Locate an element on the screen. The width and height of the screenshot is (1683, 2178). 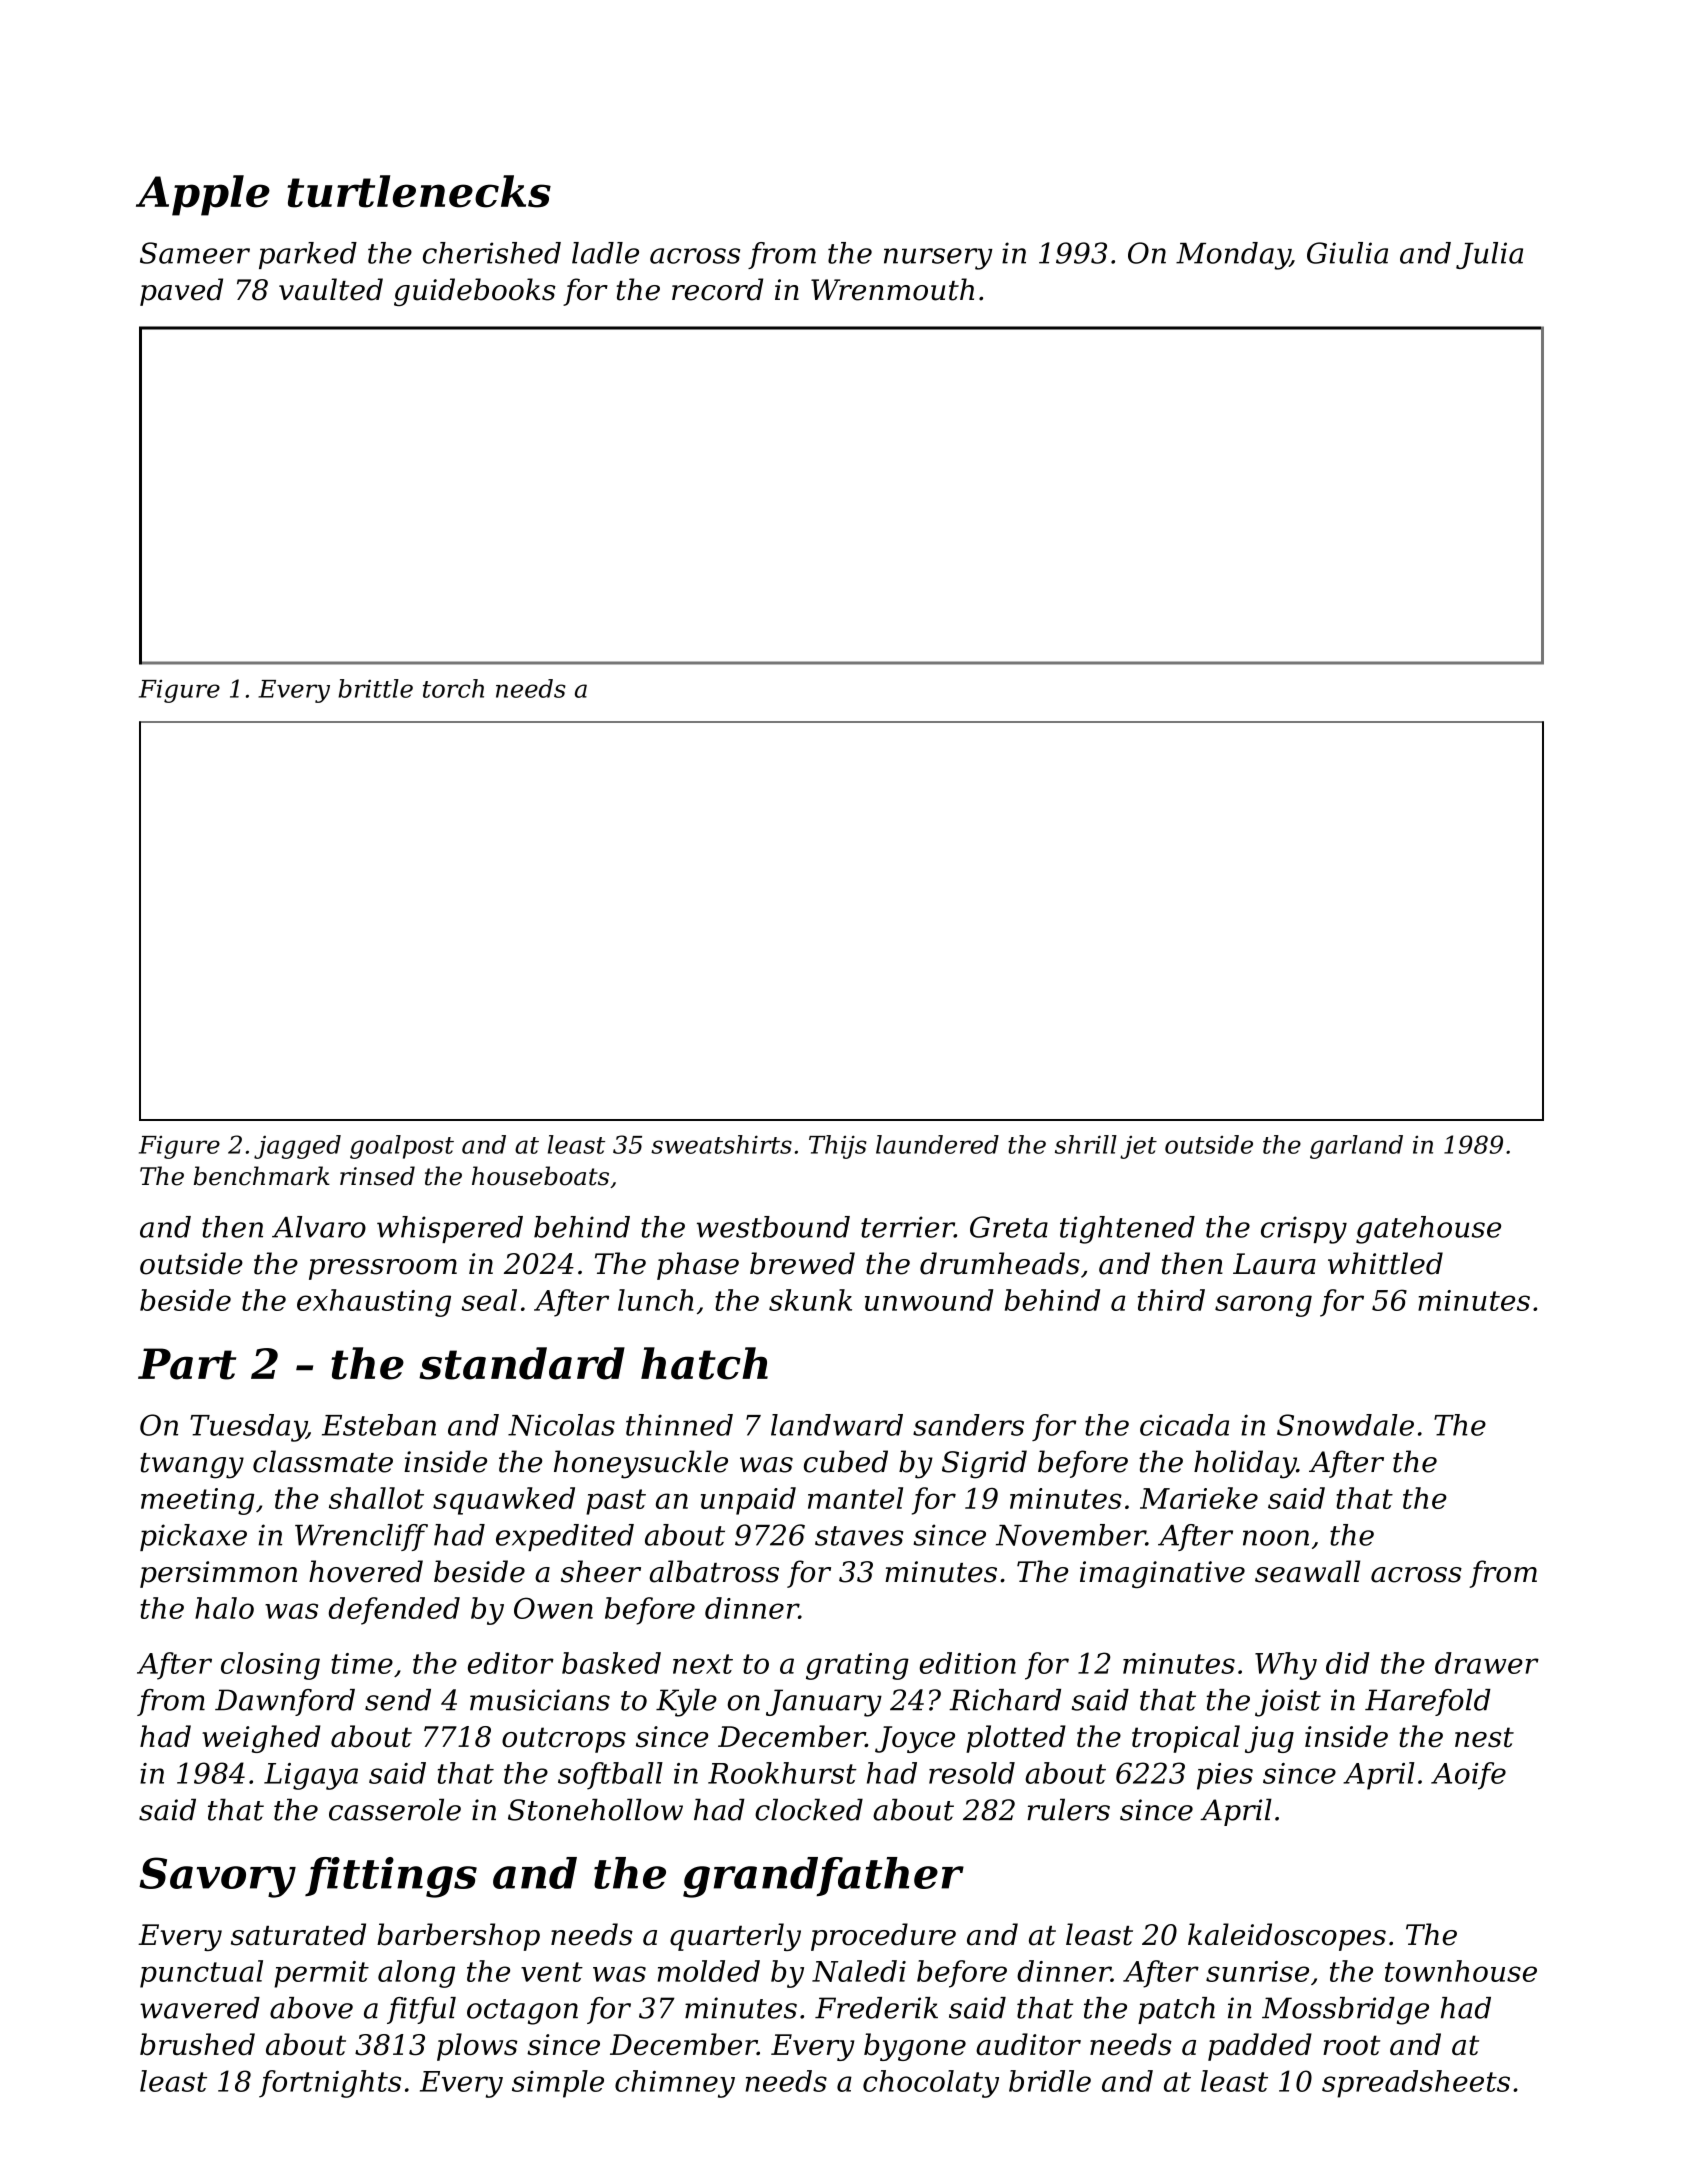
crispy is located at coordinates (1304, 1230).
